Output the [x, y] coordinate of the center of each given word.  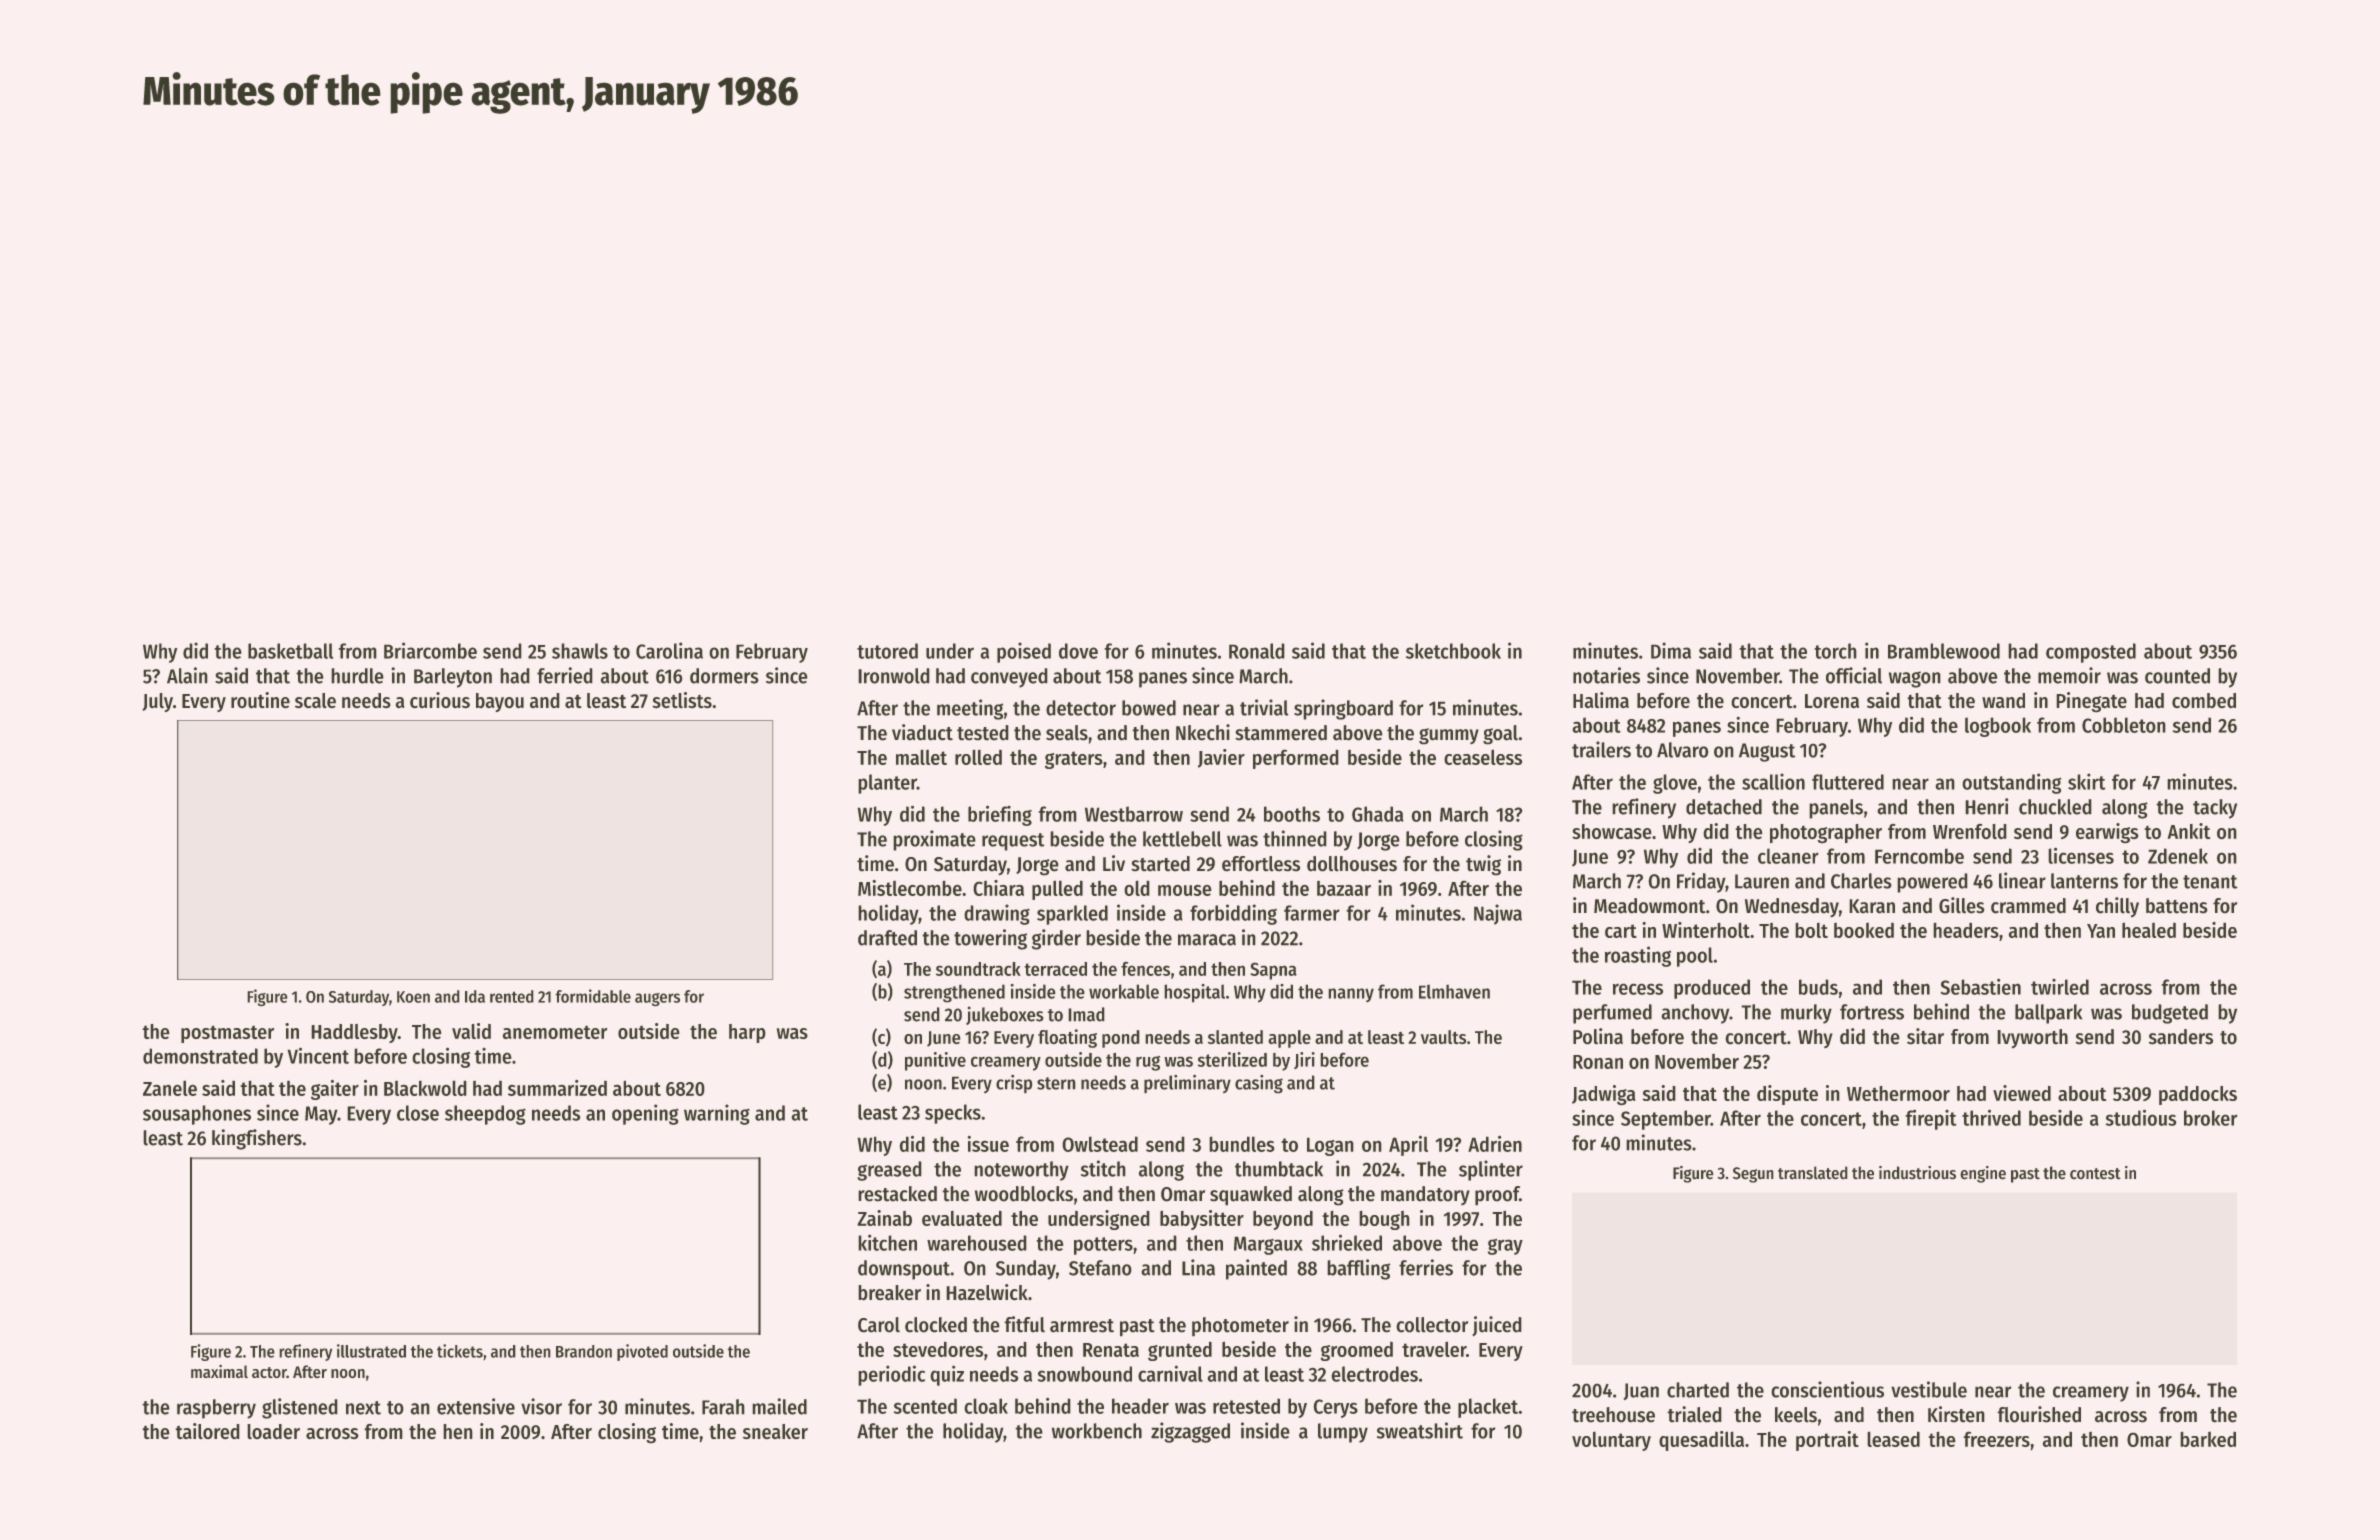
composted [2091, 653]
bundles [1242, 1144]
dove [1078, 651]
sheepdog [485, 1115]
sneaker [775, 1432]
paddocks [2198, 1095]
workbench [1097, 1431]
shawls [580, 651]
